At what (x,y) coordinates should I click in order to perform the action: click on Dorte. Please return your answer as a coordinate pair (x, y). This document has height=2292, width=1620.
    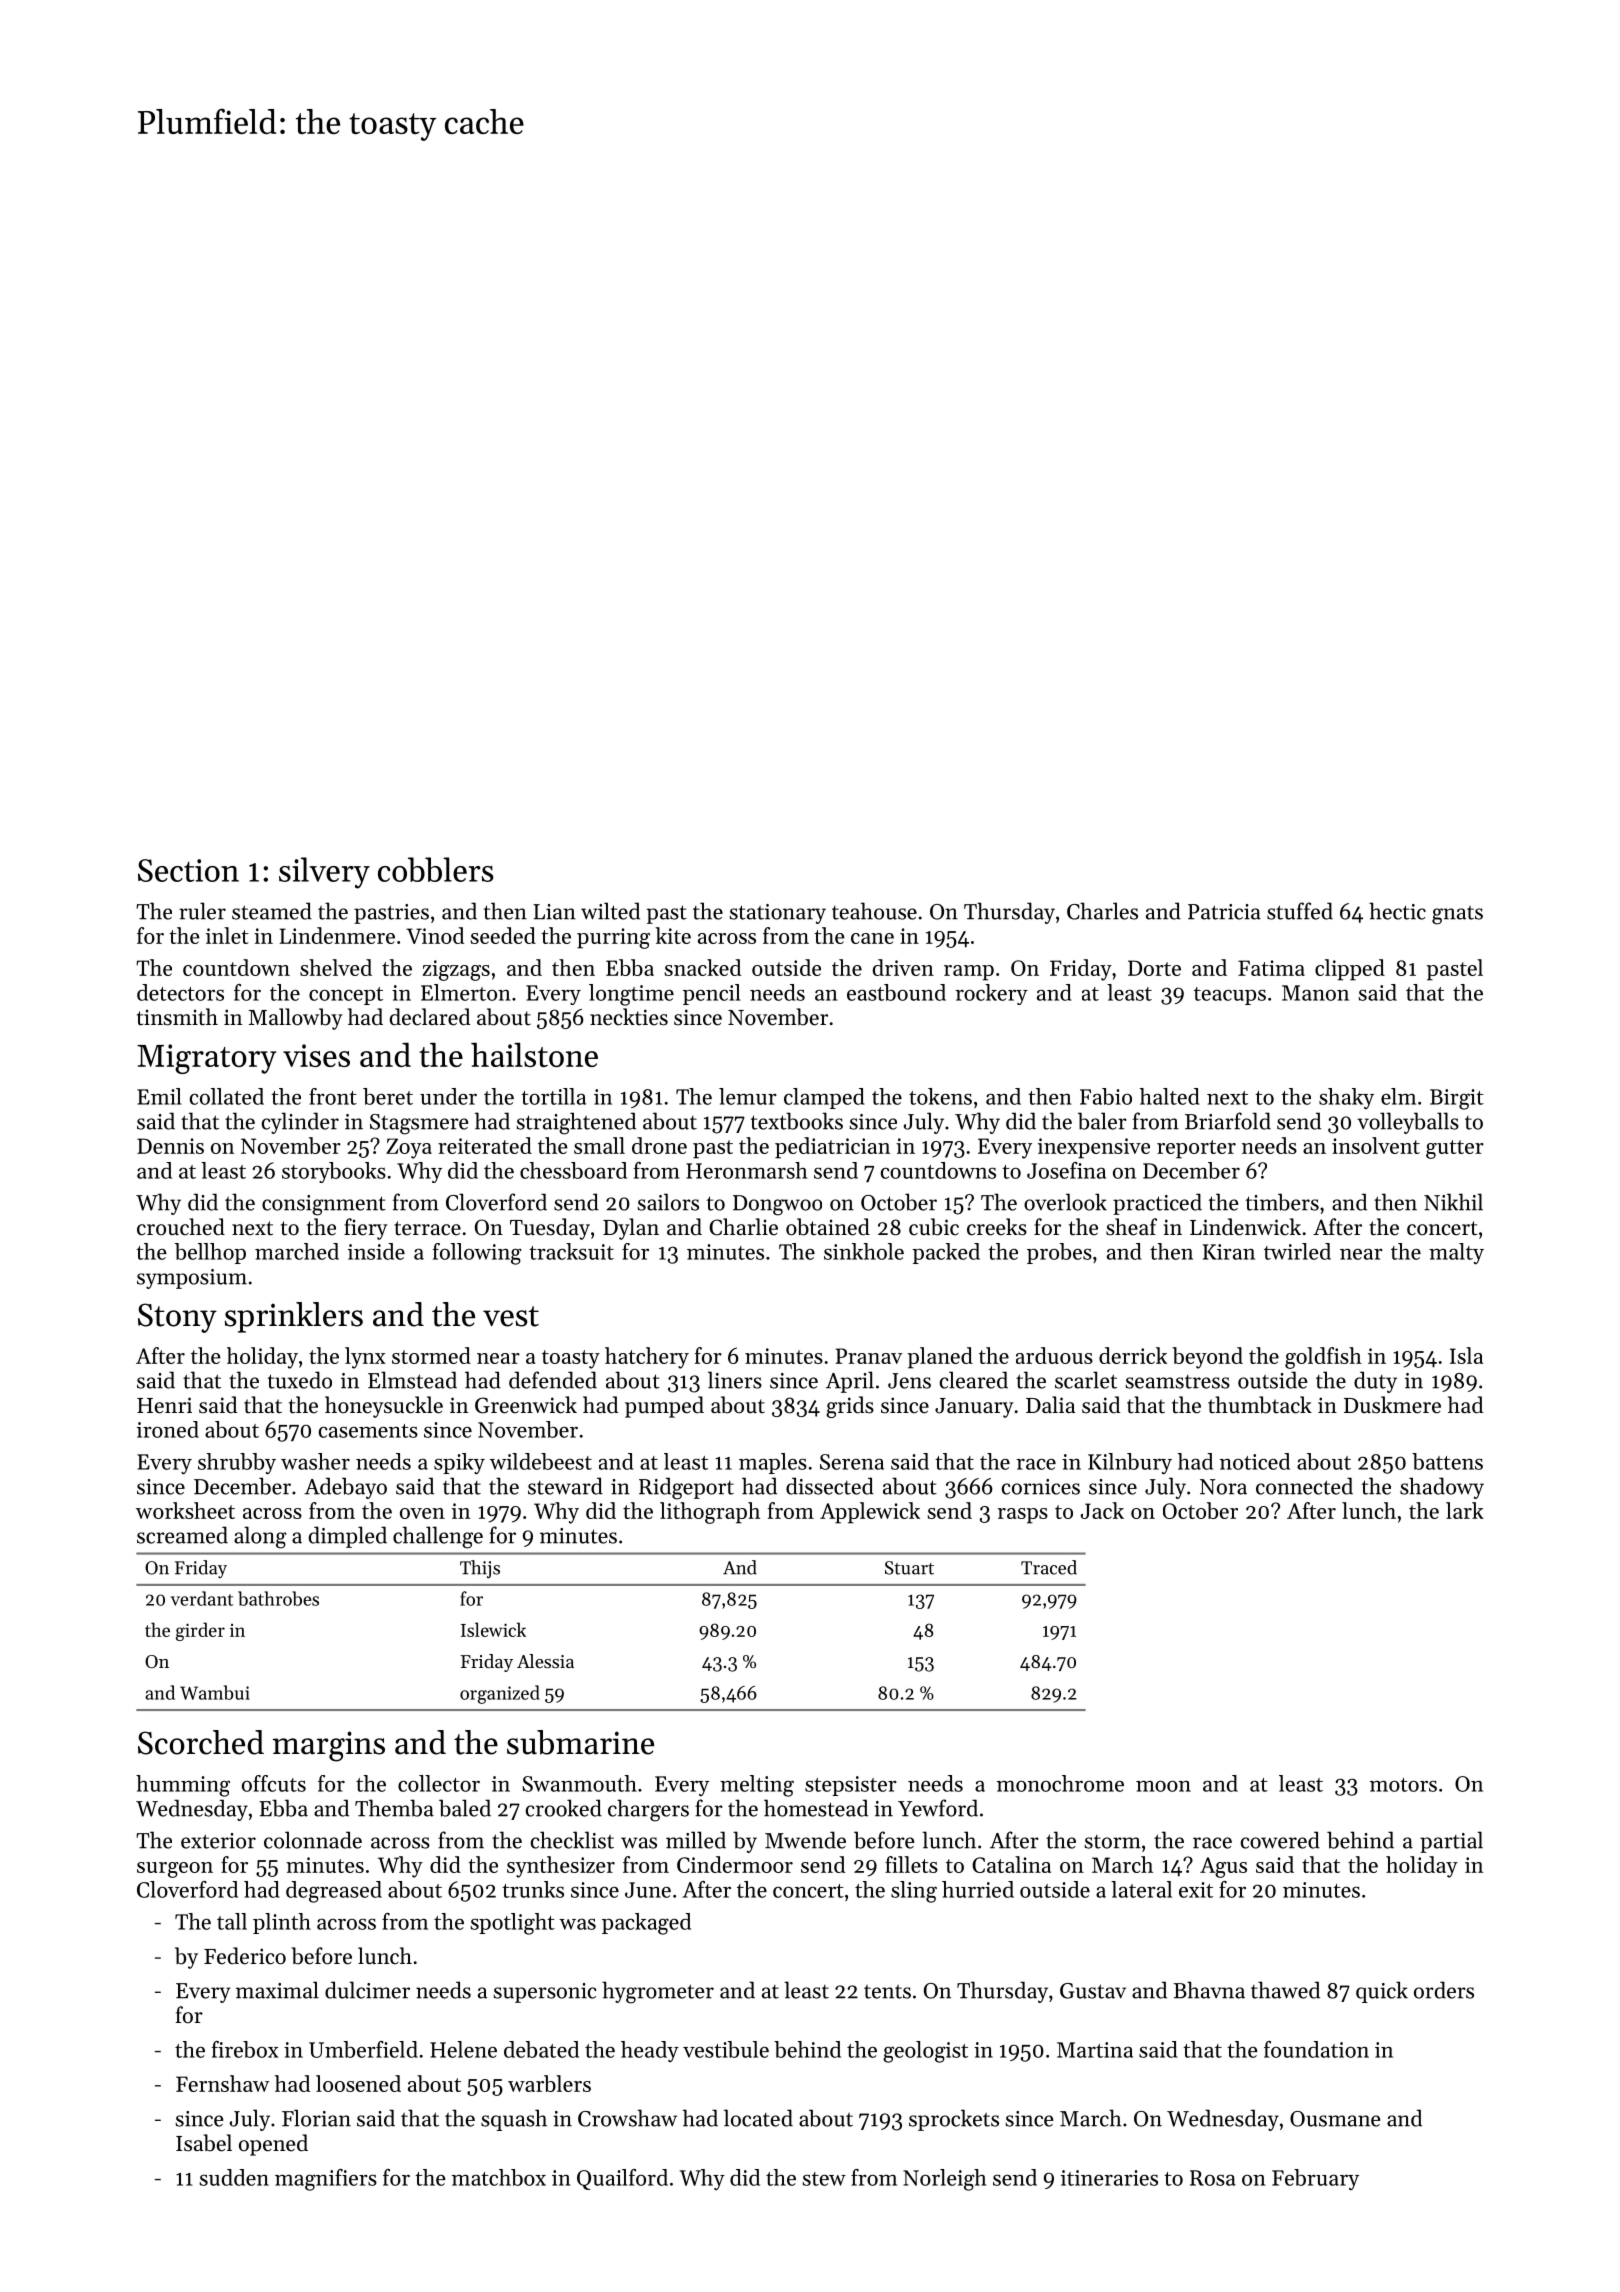
    Looking at the image, I should click on (1154, 968).
